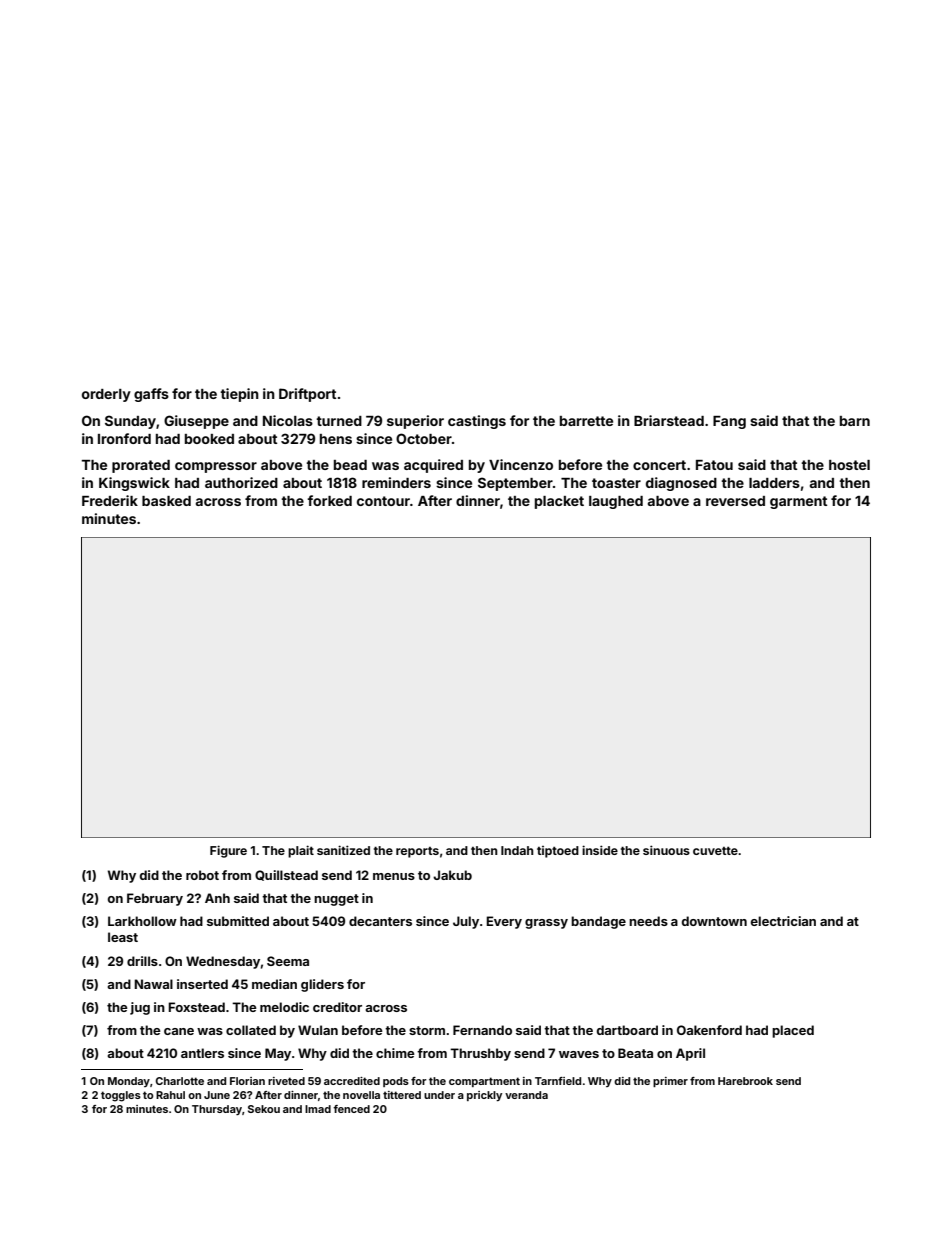  I want to click on cuvette, so click(715, 851).
